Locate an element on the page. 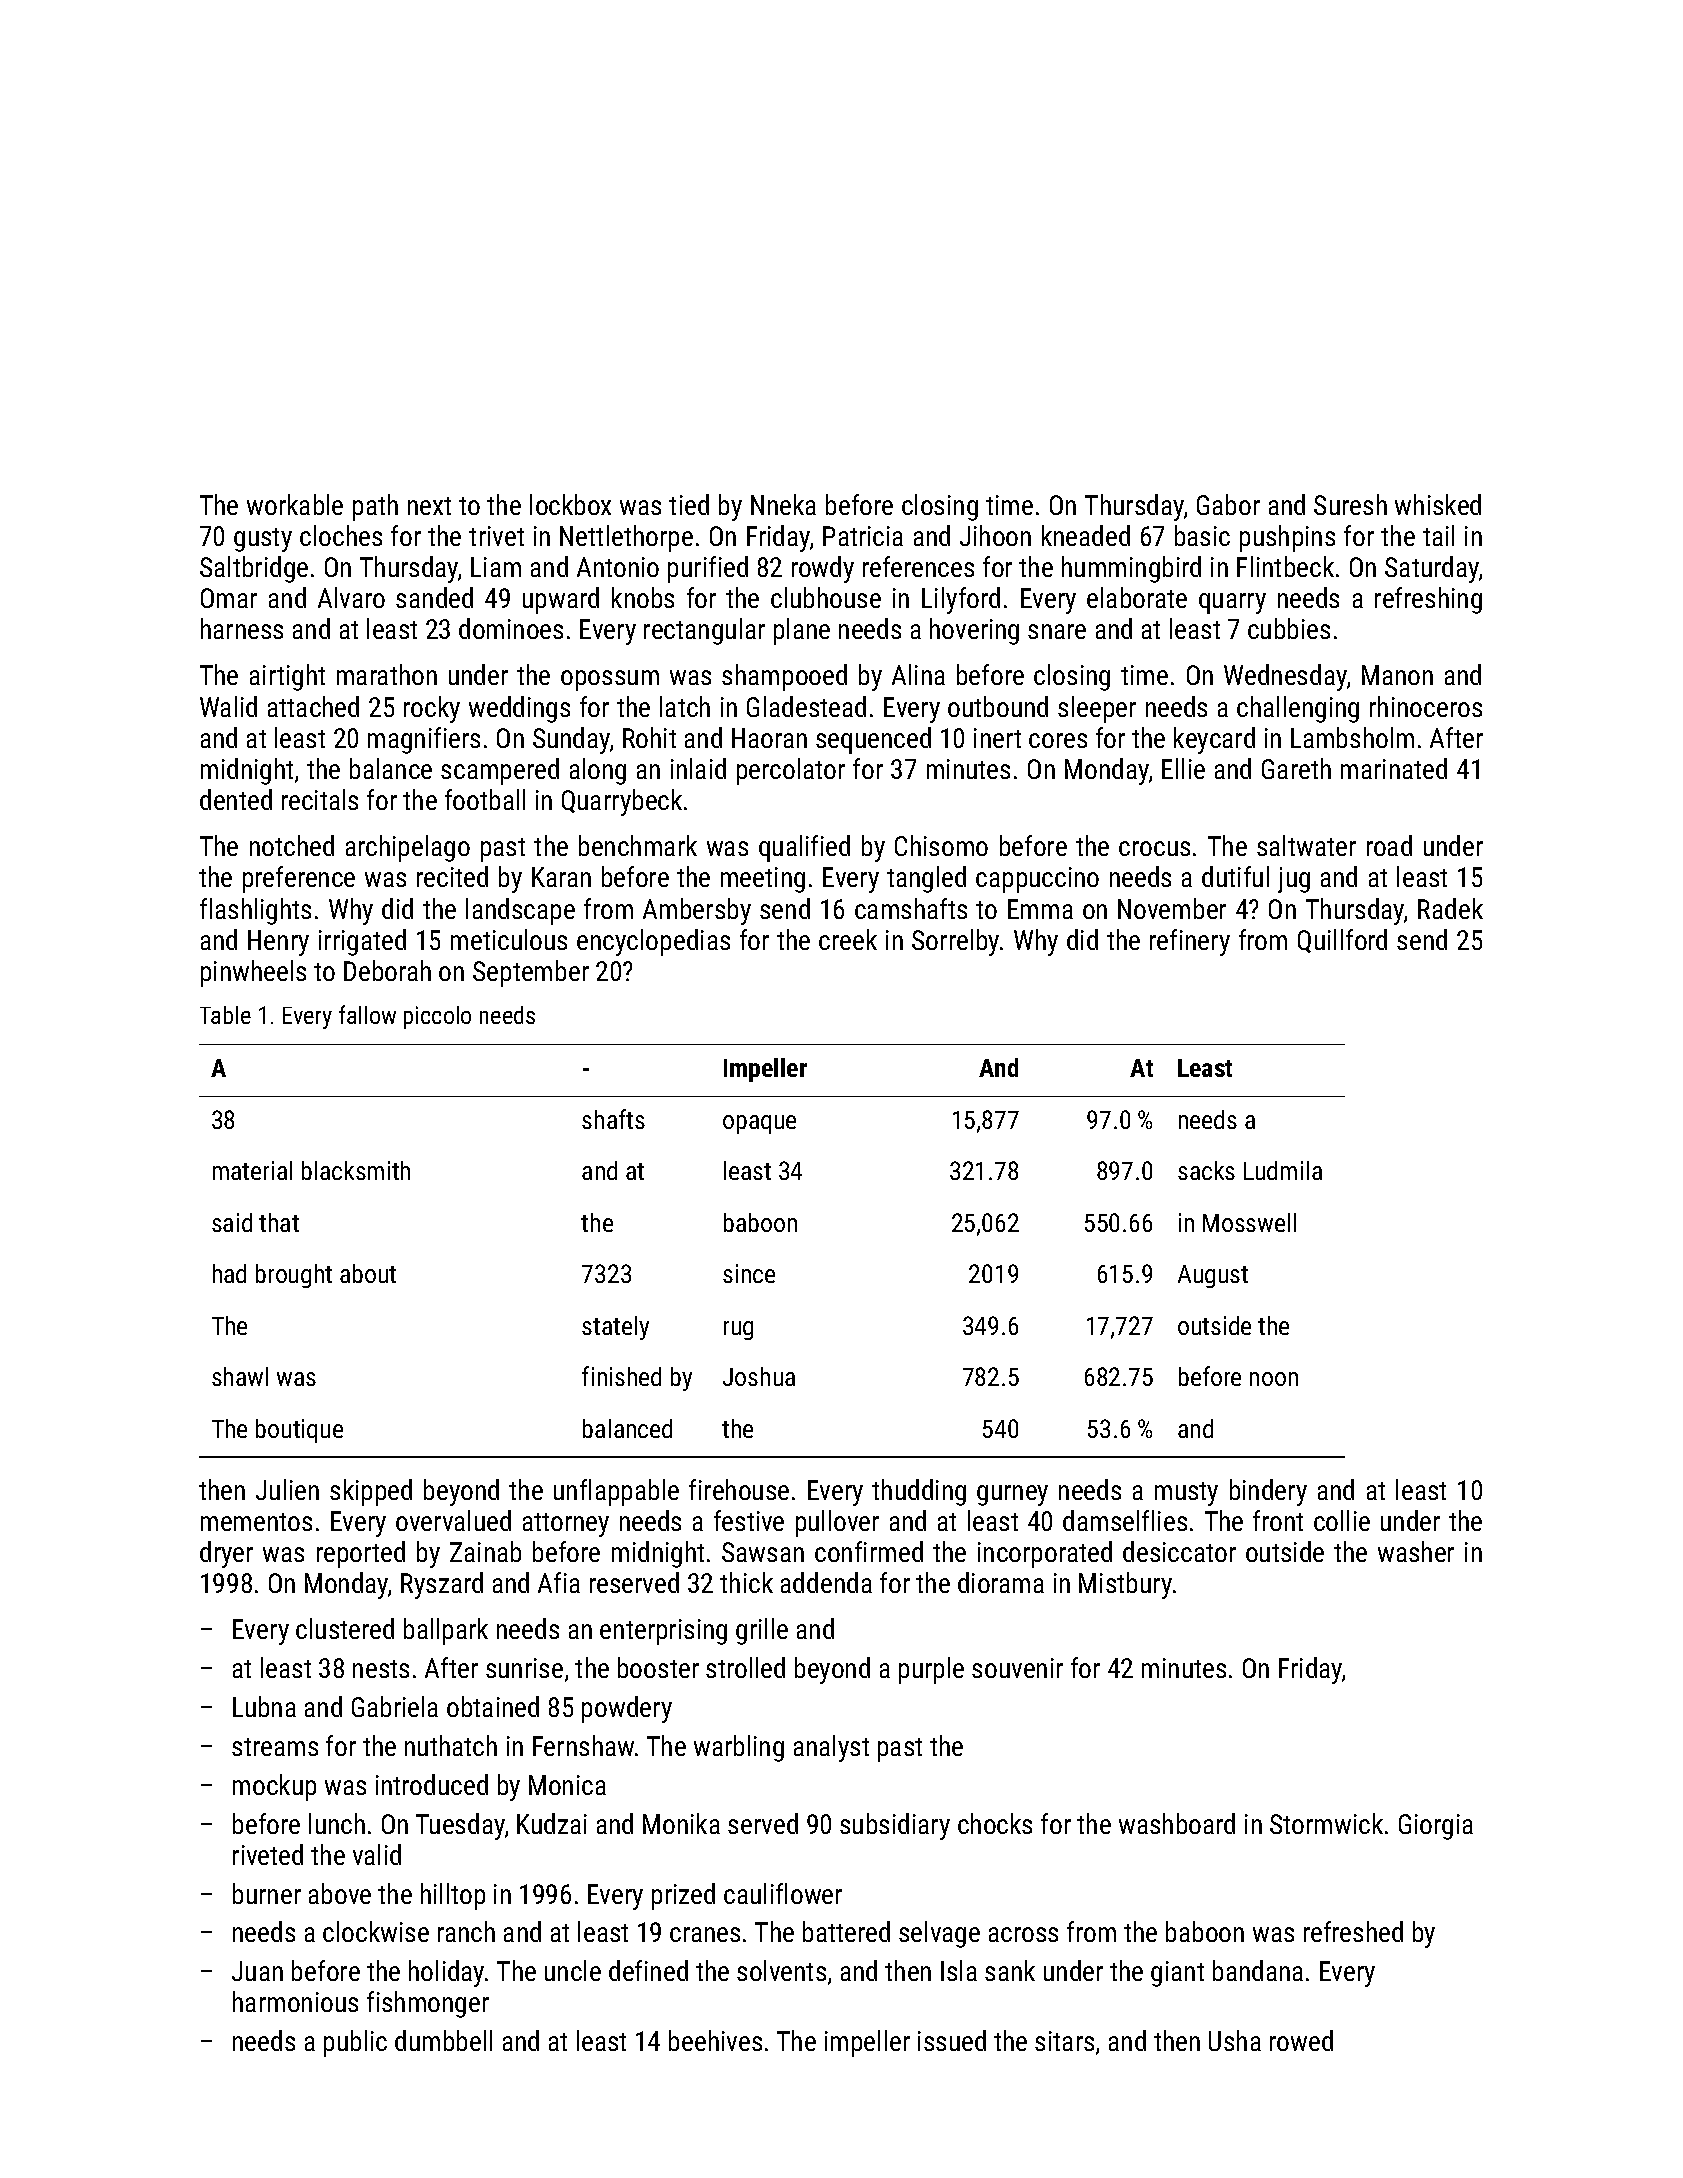 This image has height=2178, width=1683. creek is located at coordinates (848, 939).
